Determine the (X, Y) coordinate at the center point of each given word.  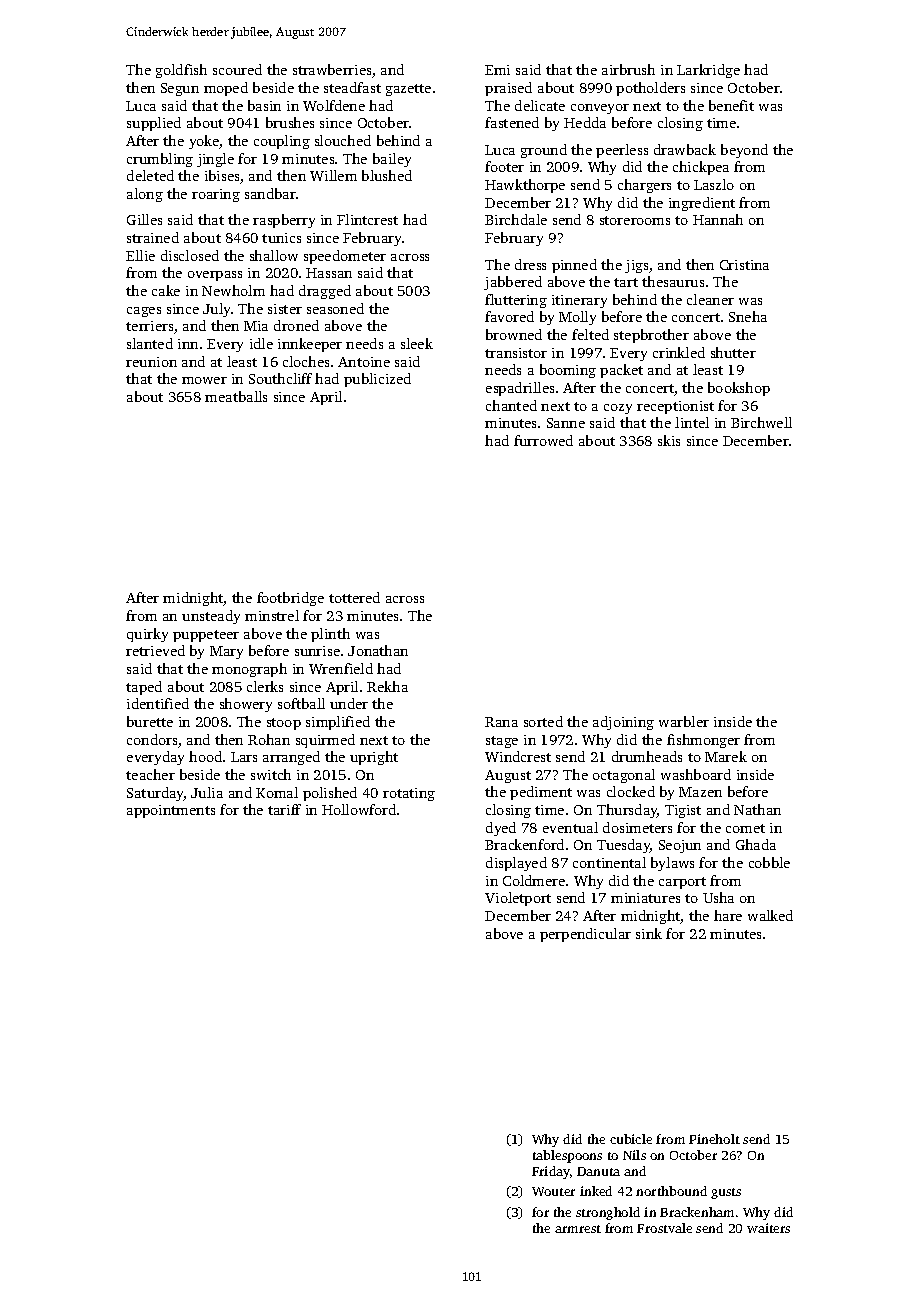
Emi (497, 70)
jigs (636, 266)
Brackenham (697, 1212)
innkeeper (310, 345)
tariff (284, 809)
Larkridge (708, 71)
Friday (551, 1172)
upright (374, 758)
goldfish (181, 71)
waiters (768, 1228)
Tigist (683, 811)
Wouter (553, 1191)
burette (150, 721)
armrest (578, 1229)
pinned (574, 266)
